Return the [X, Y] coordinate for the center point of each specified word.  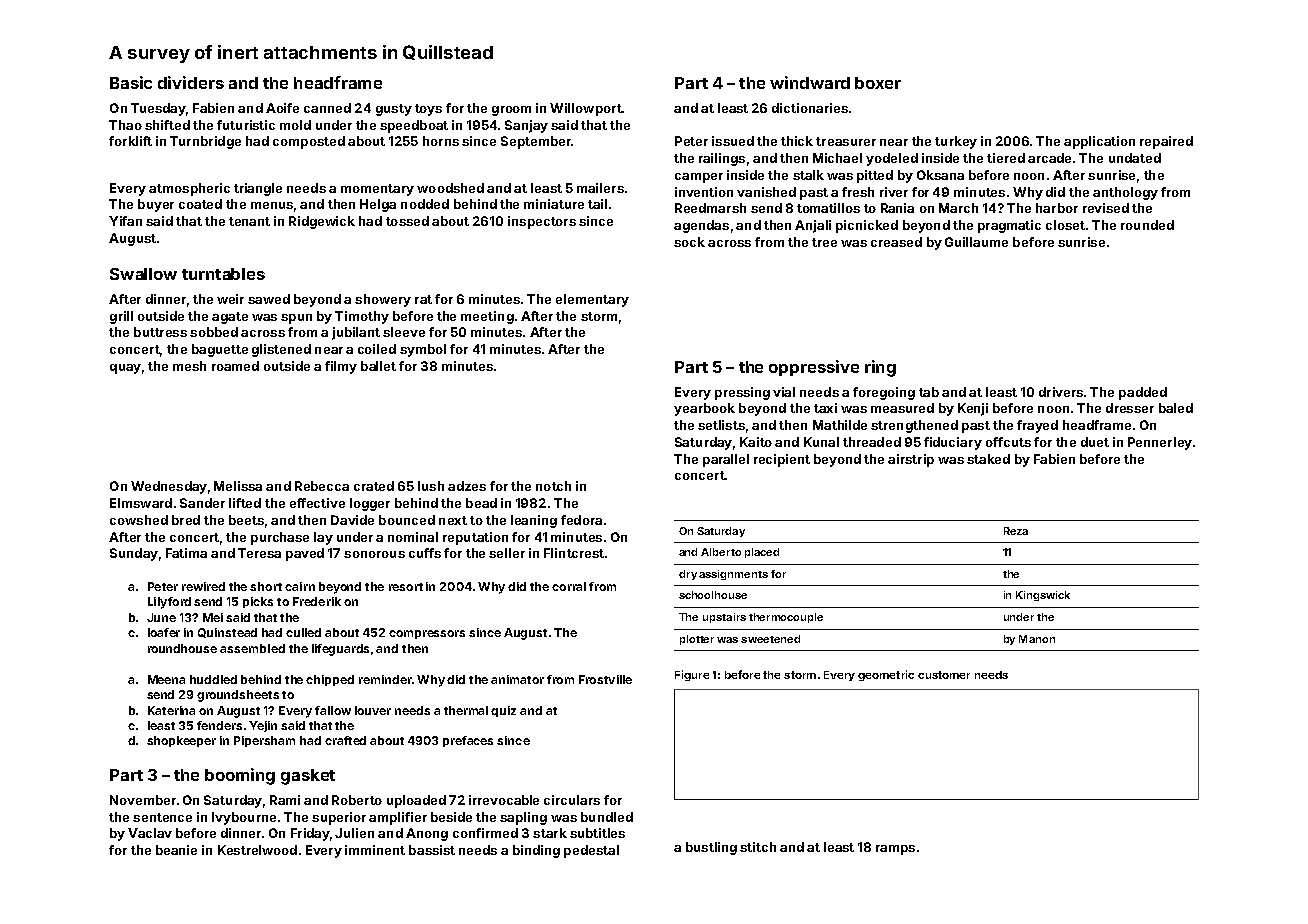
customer [944, 675]
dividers [191, 82]
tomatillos [828, 208]
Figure [692, 675]
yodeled [892, 159]
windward [810, 82]
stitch [758, 847]
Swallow [143, 274]
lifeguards [340, 650]
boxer [878, 83]
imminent [375, 850]
